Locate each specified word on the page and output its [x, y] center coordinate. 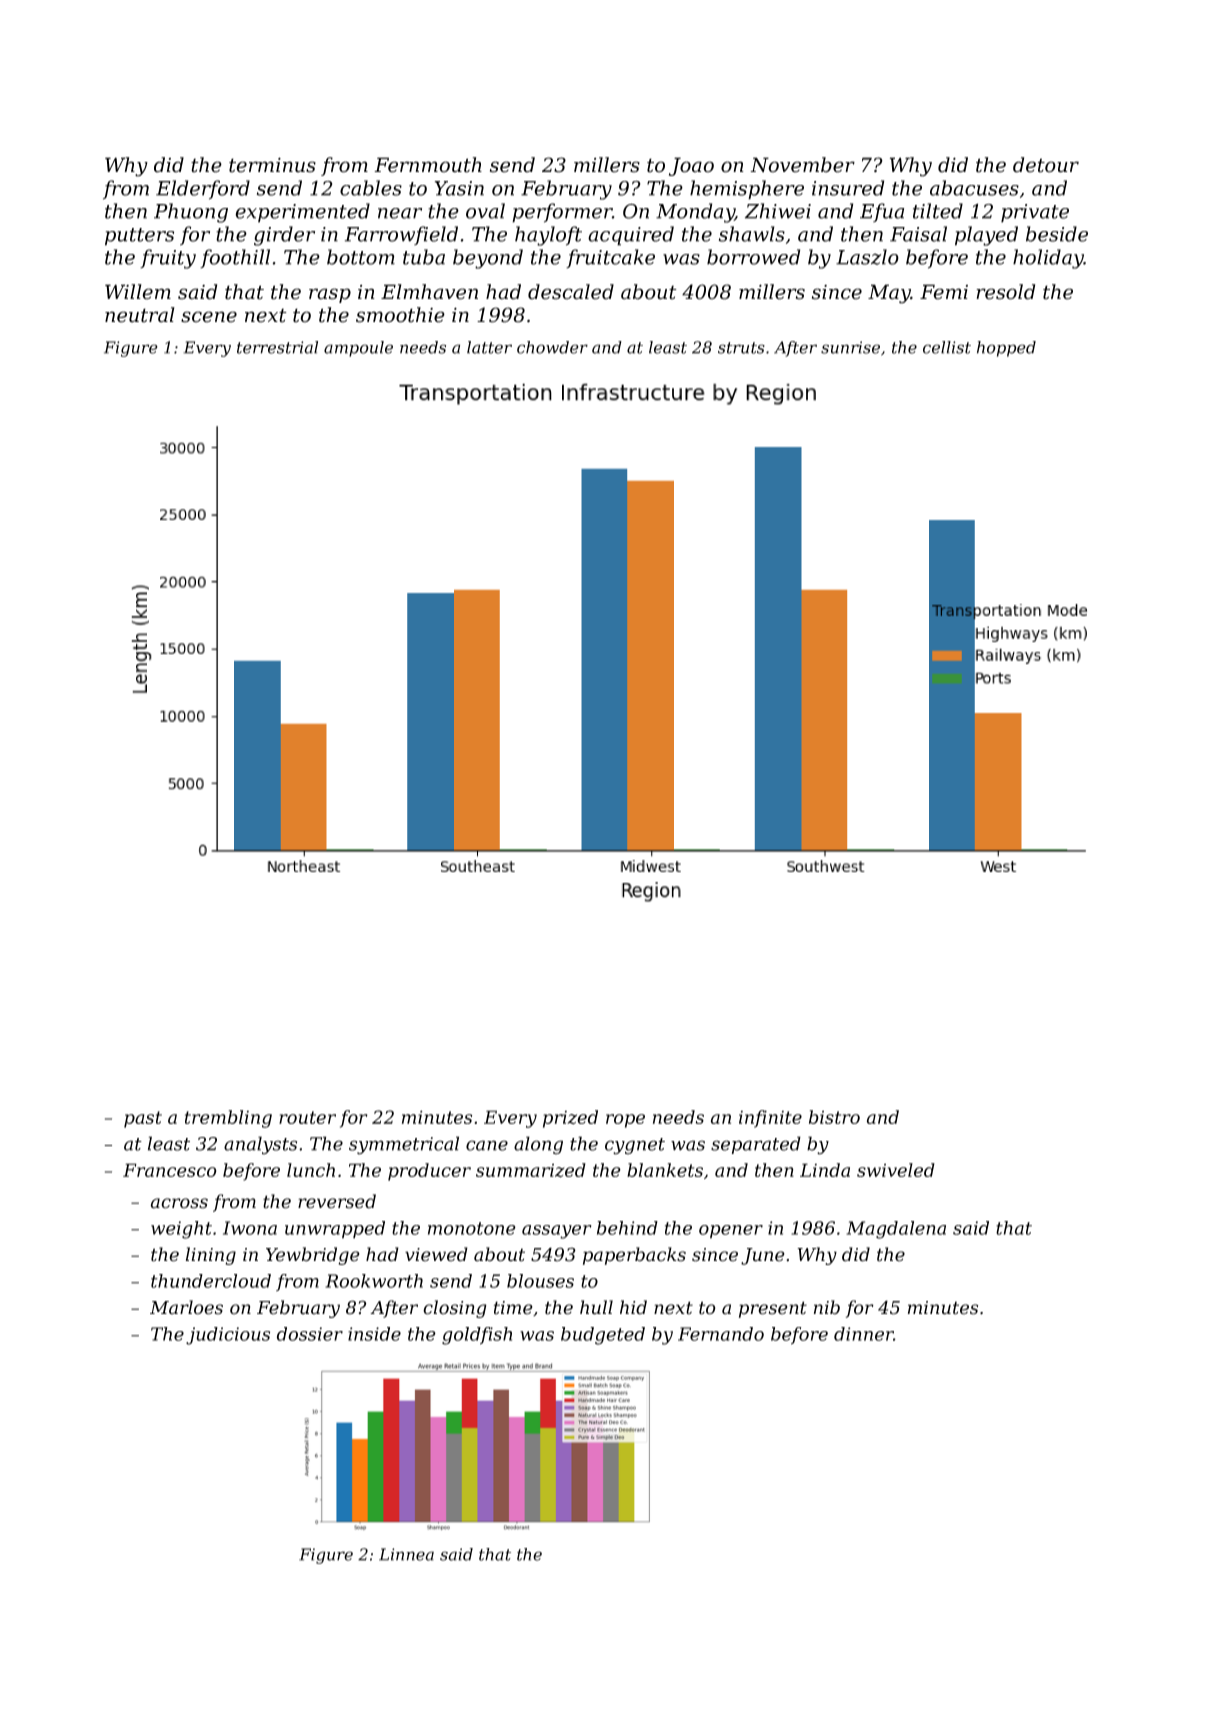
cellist [947, 347]
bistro [834, 1117]
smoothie [400, 315]
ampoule [358, 349]
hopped [1006, 349]
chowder [552, 347]
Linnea [406, 1554]
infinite [770, 1119]
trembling [228, 1119]
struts [741, 348]
